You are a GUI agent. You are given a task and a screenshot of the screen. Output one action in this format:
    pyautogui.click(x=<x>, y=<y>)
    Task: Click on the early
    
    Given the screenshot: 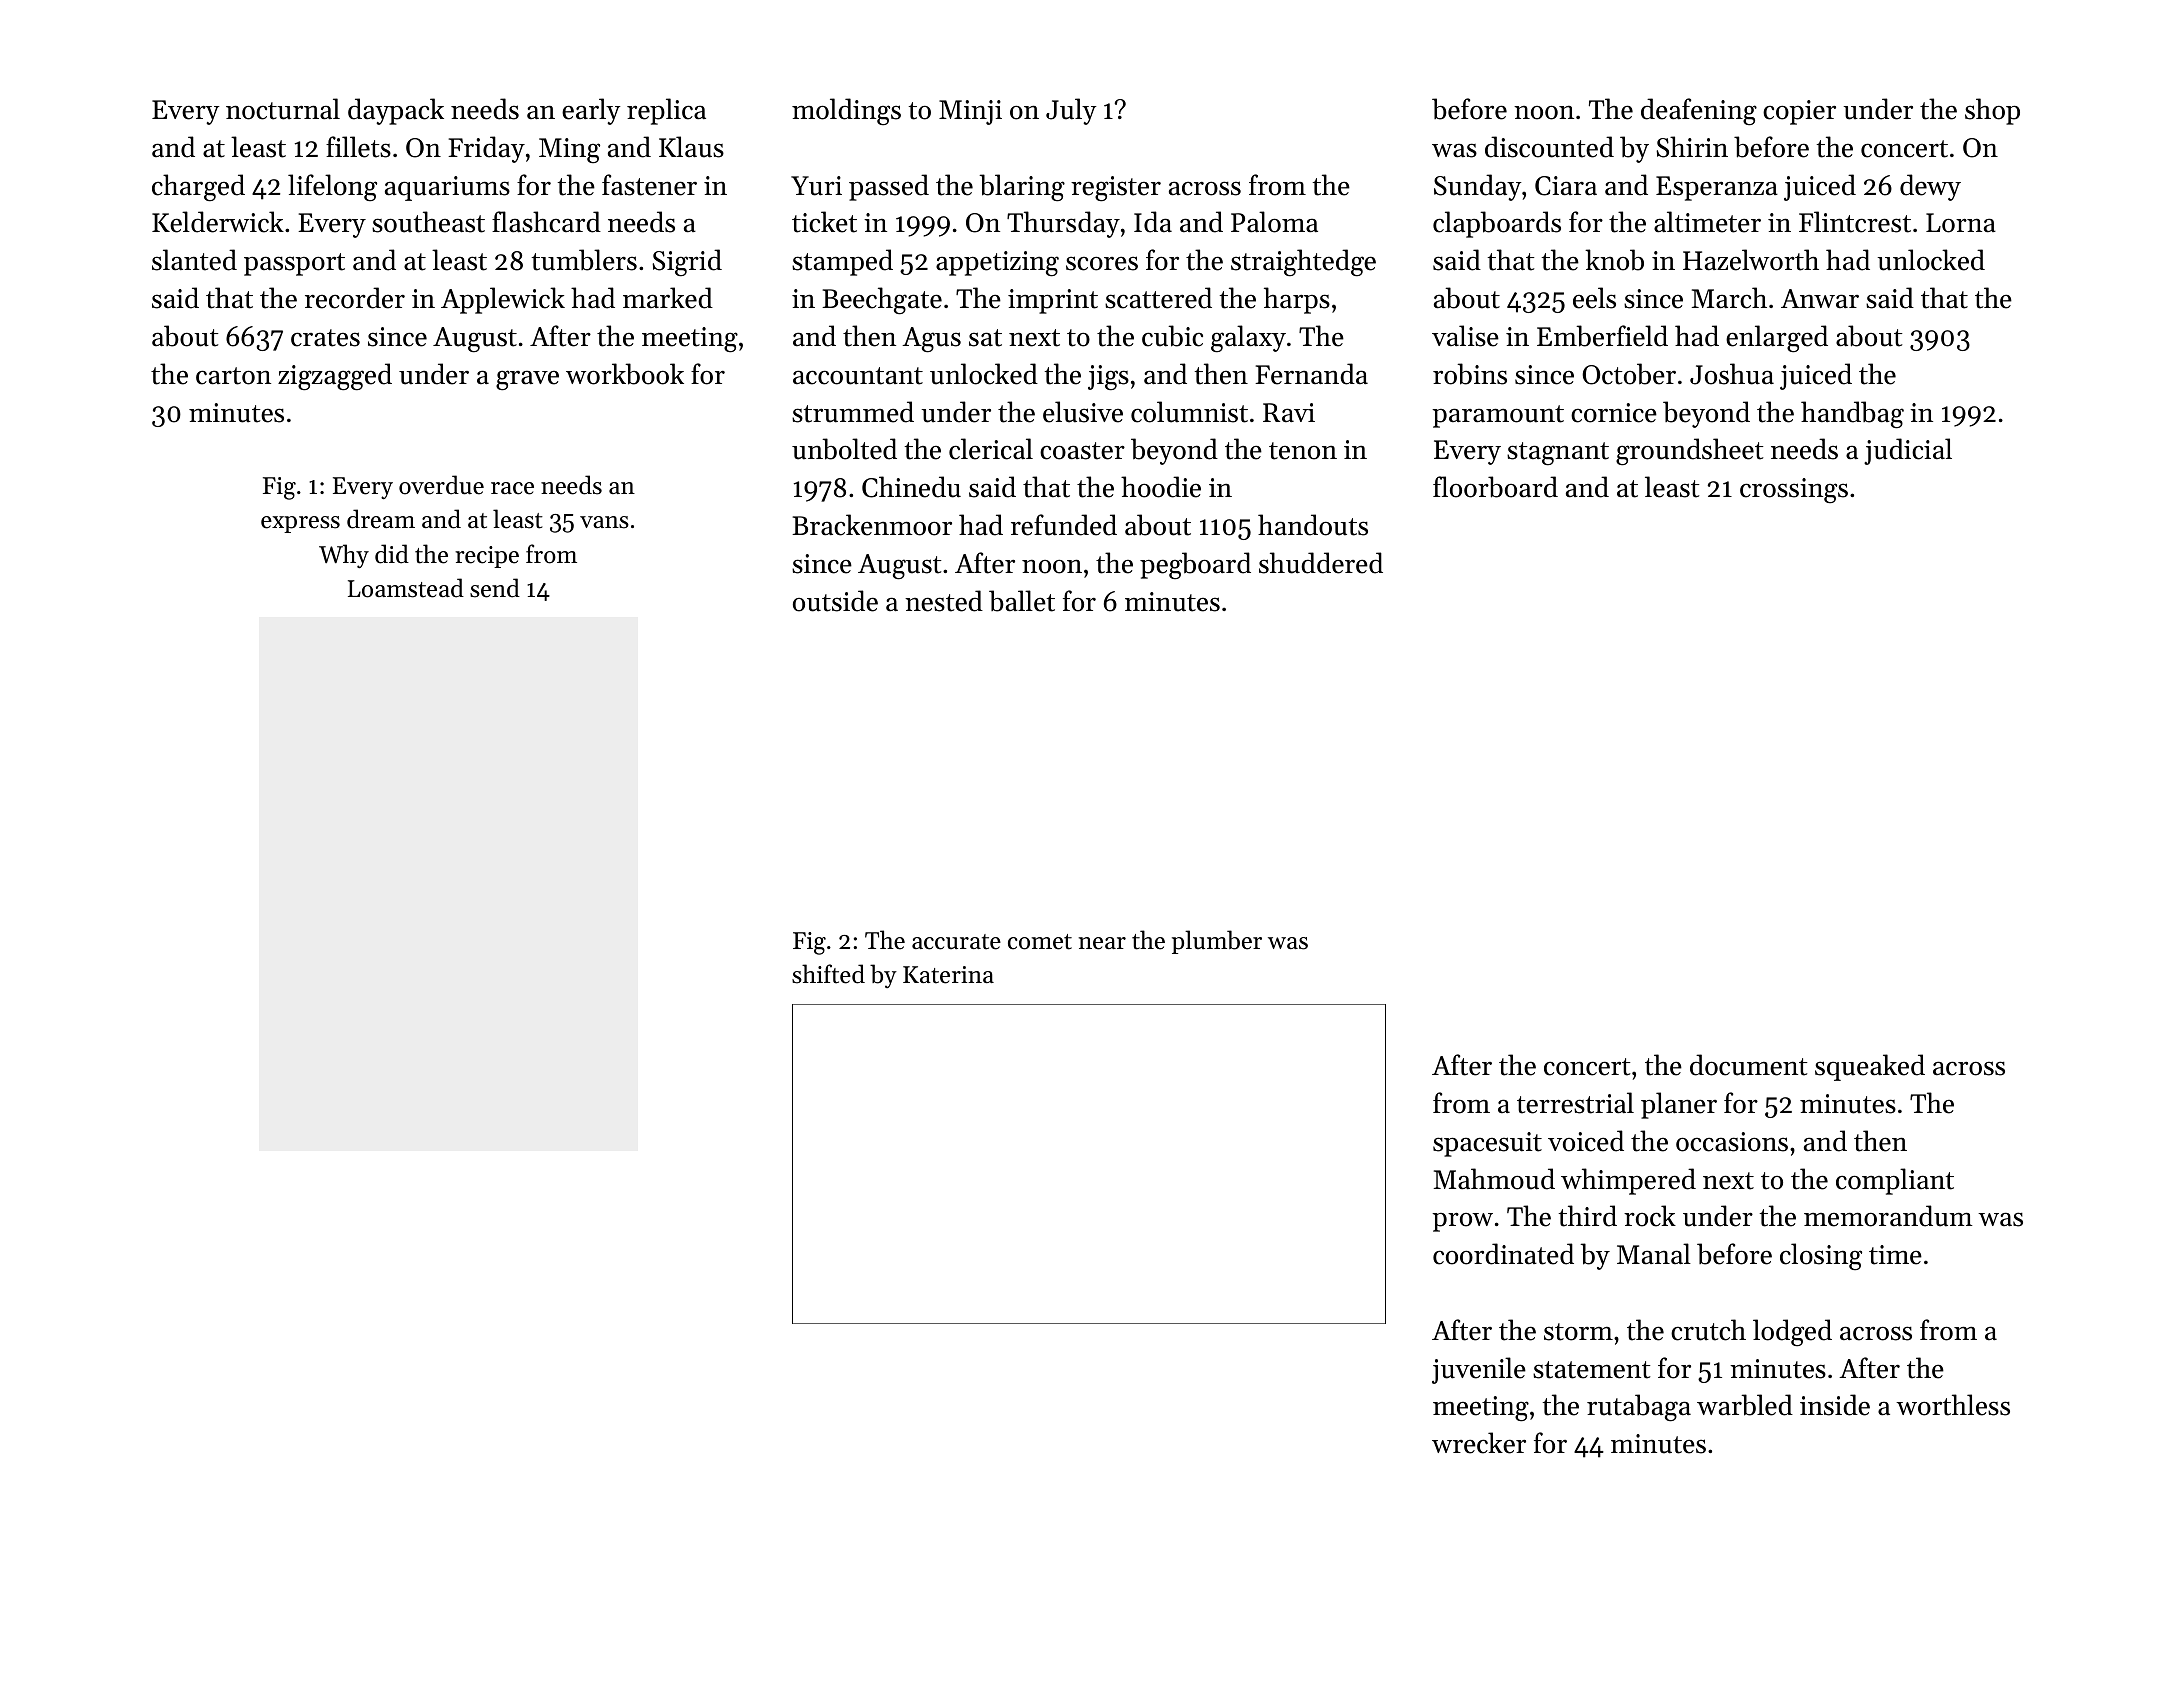 What is the action you would take?
    pyautogui.click(x=591, y=111)
